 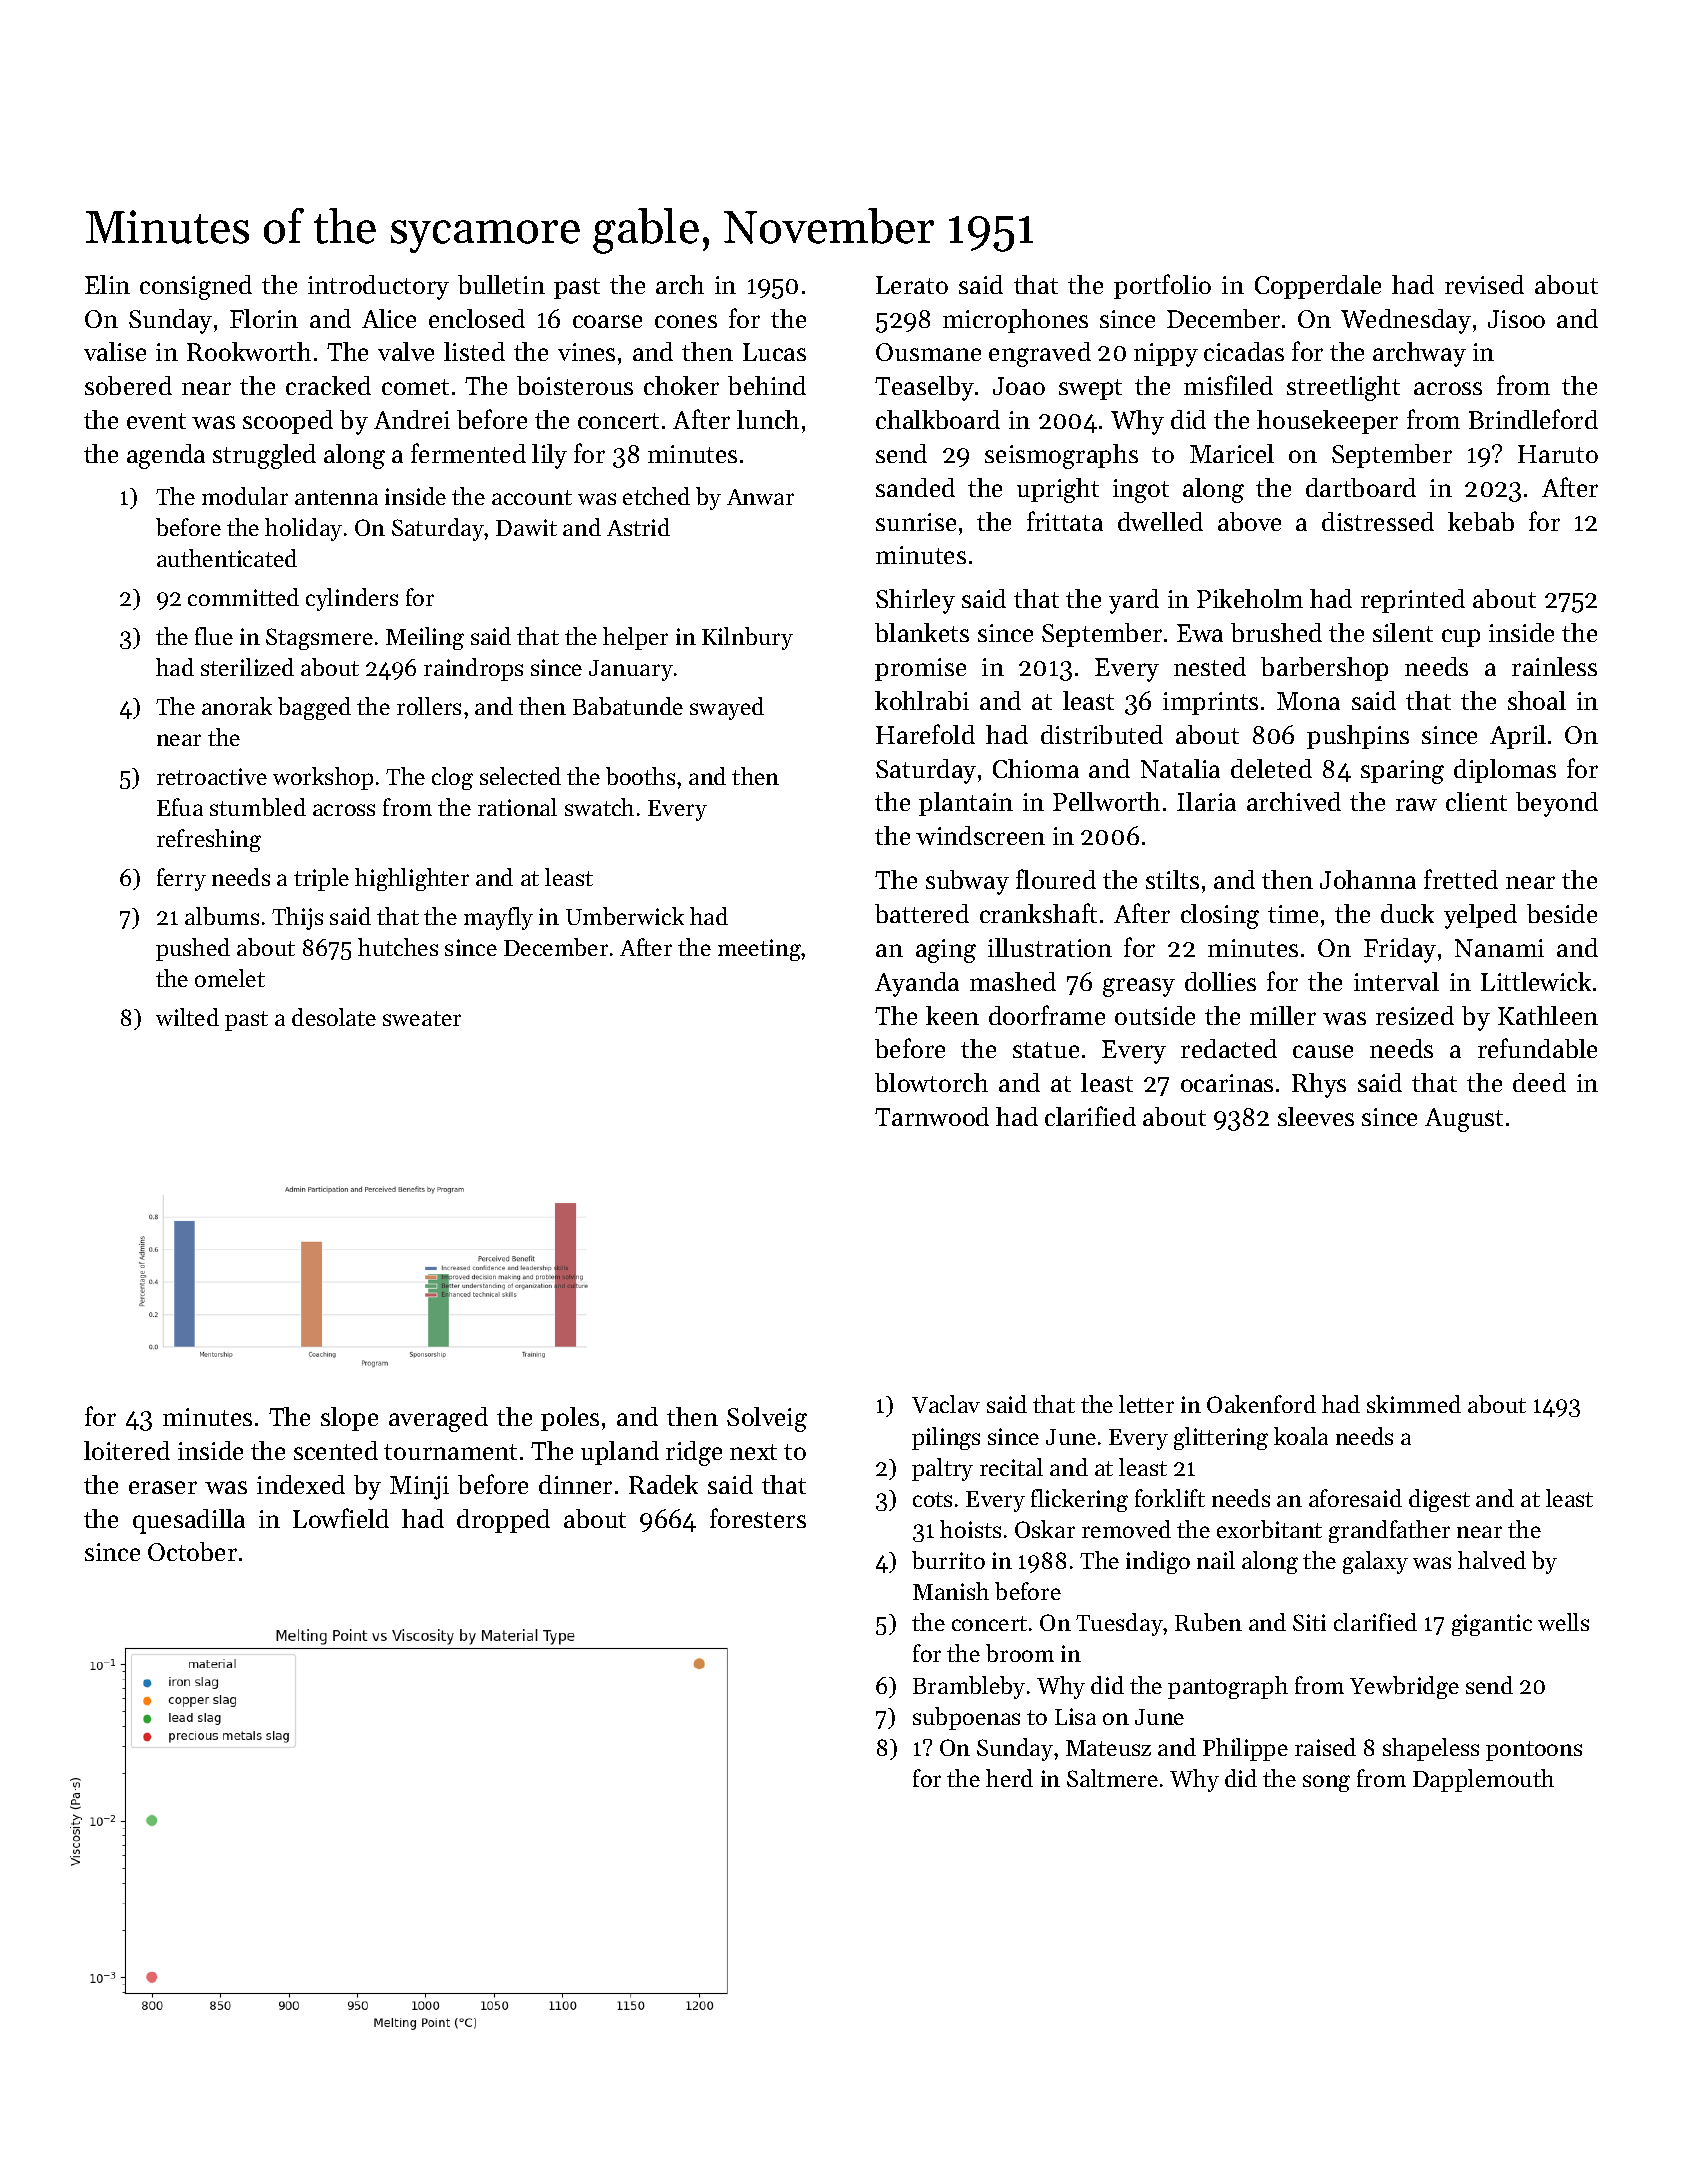 I want to click on statue, so click(x=1046, y=1050).
